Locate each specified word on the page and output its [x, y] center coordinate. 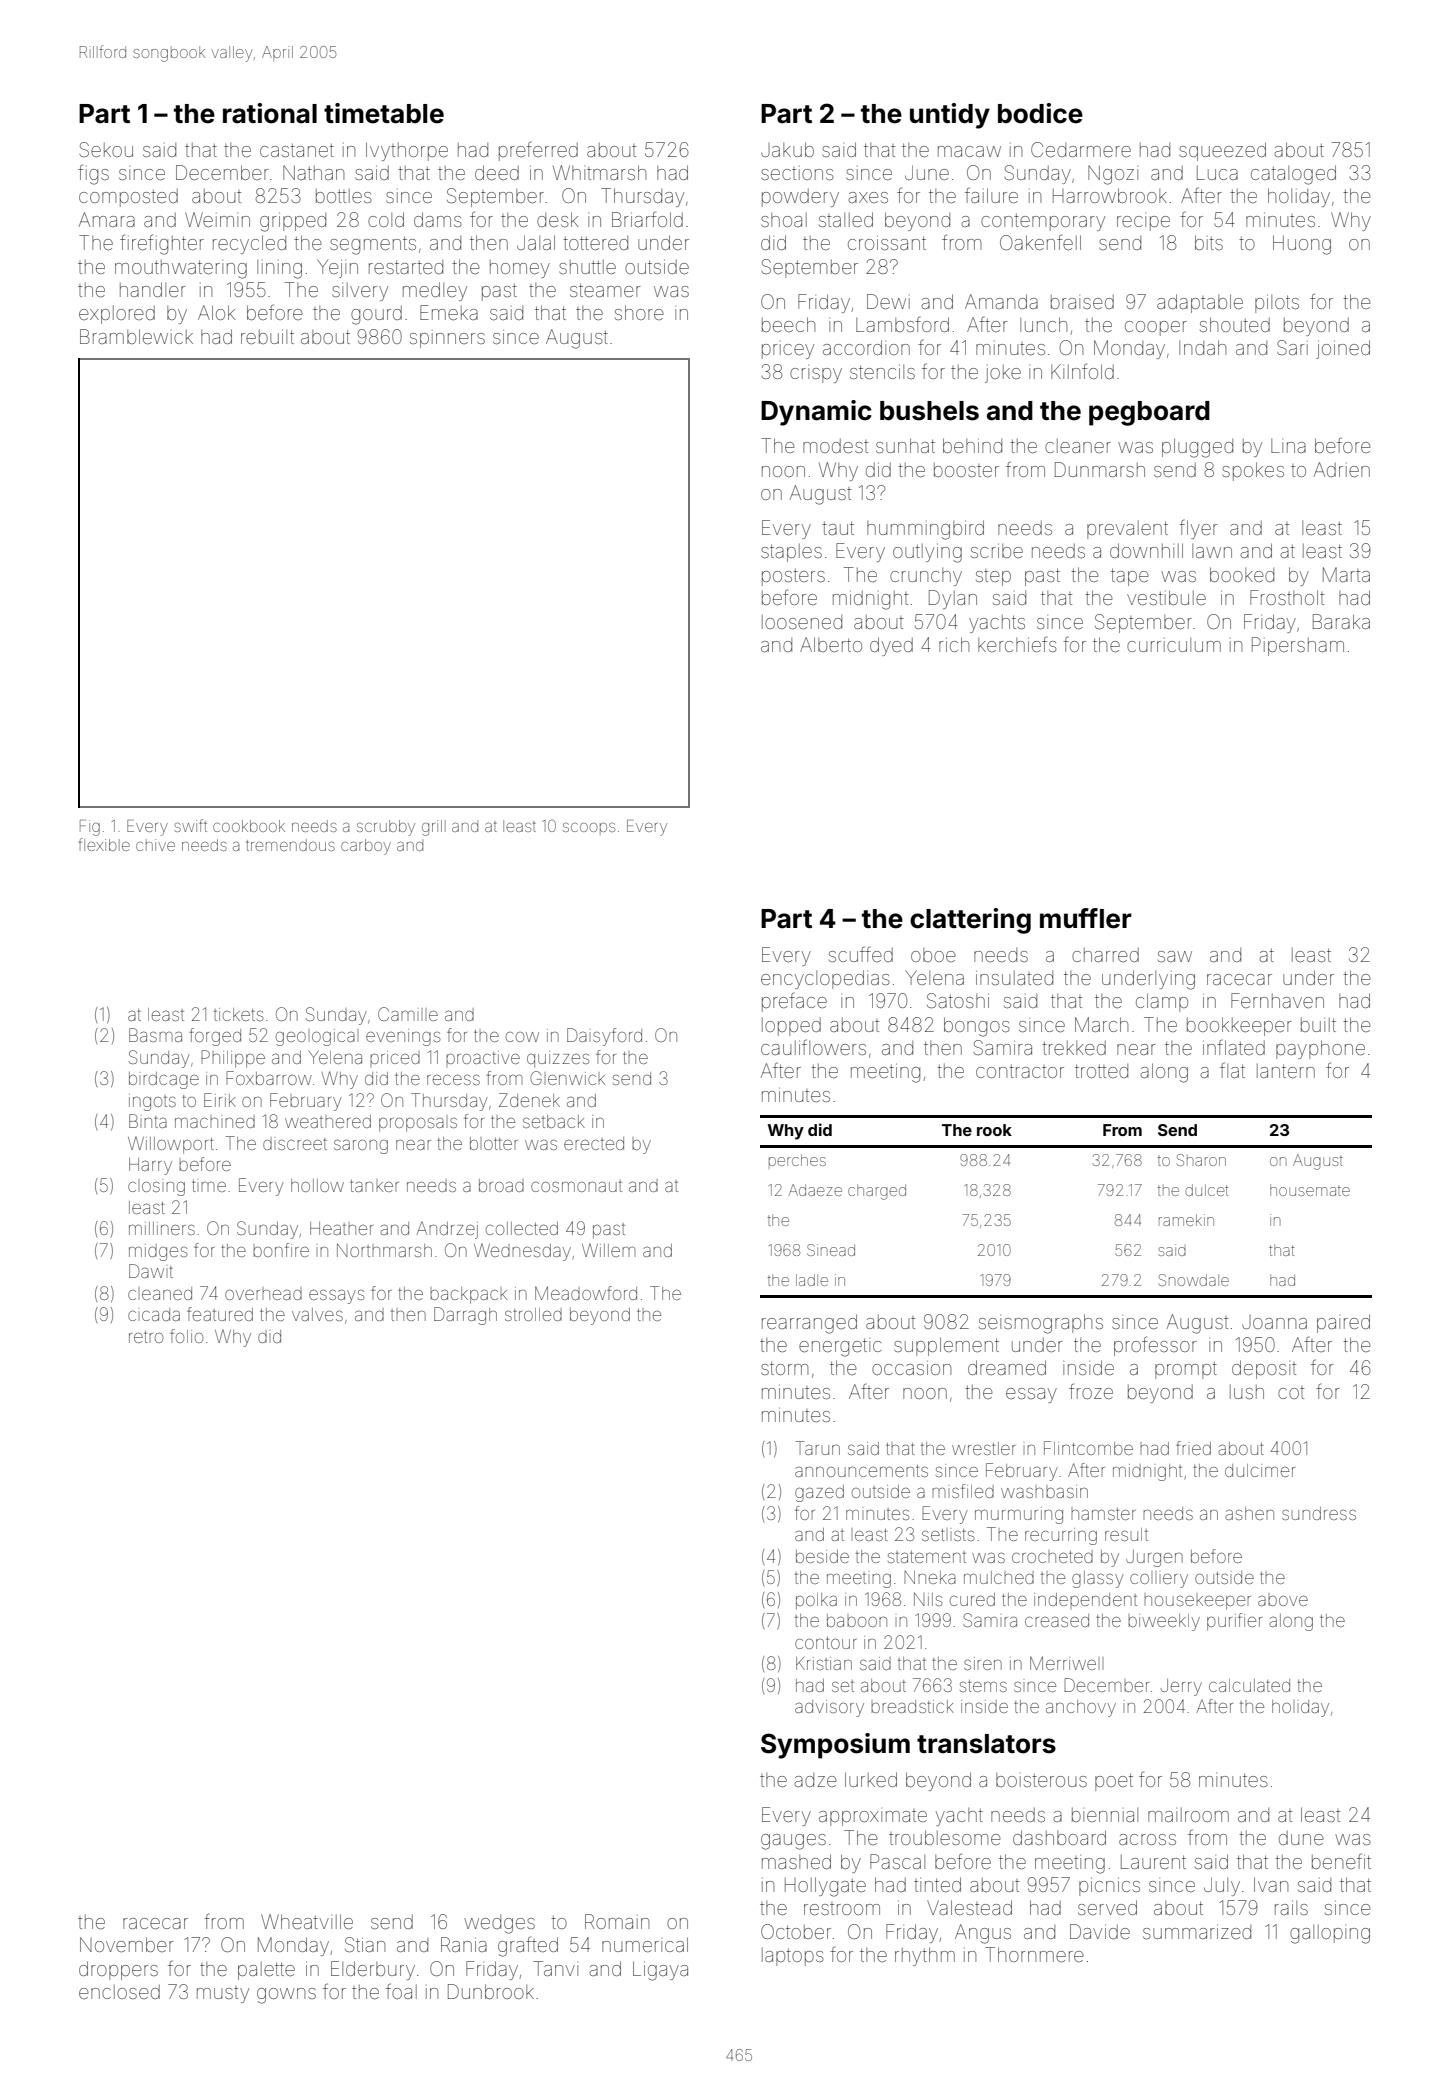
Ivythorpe [407, 151]
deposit [1264, 1369]
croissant [887, 243]
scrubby [386, 828]
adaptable [1200, 303]
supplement [946, 1346]
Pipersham [1298, 646]
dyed [891, 646]
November [127, 1944]
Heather [341, 1228]
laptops [793, 1957]
